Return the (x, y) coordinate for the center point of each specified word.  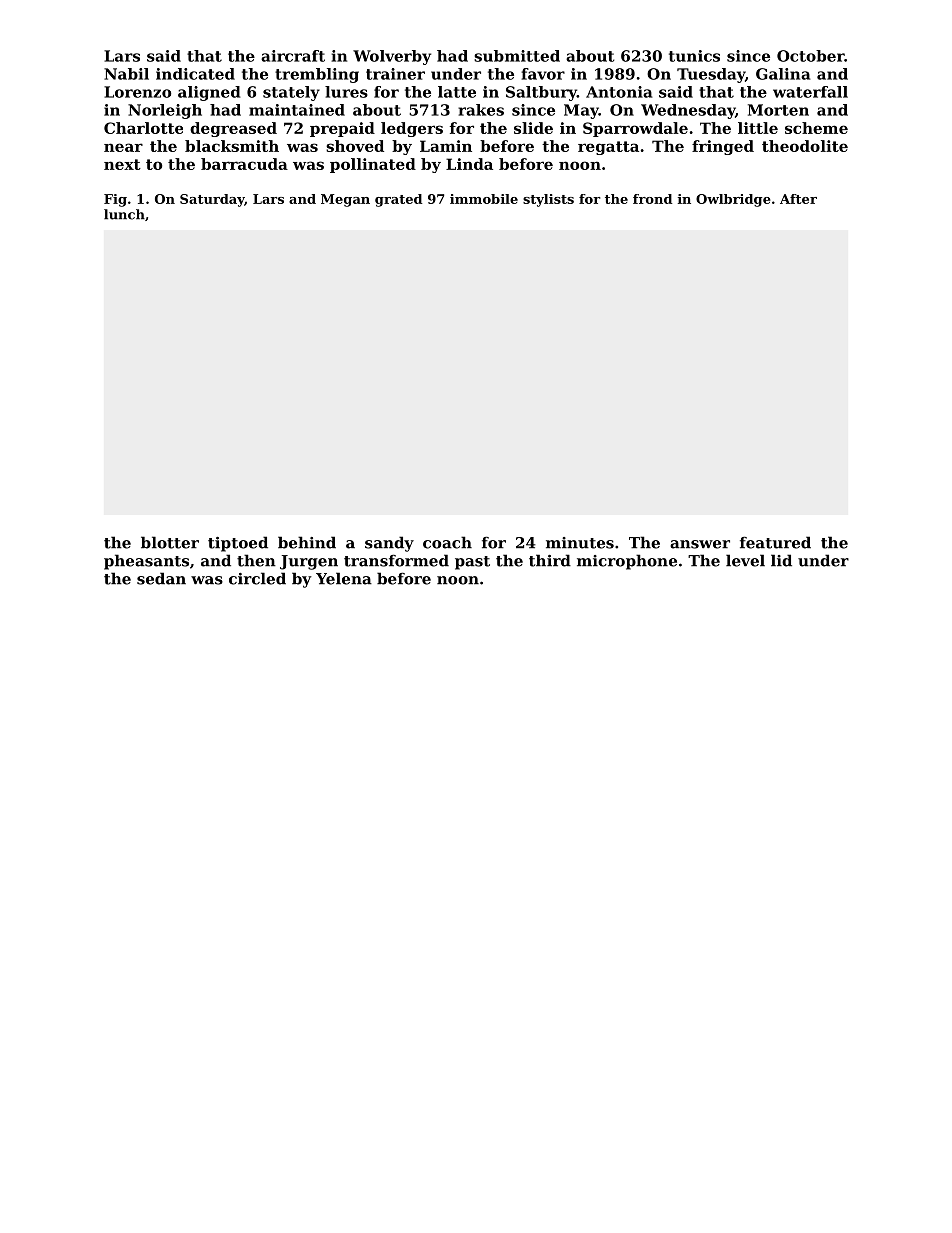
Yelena (344, 578)
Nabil (126, 74)
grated (398, 200)
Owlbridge (733, 200)
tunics (694, 56)
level (745, 560)
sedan (161, 578)
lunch (124, 214)
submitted (517, 56)
